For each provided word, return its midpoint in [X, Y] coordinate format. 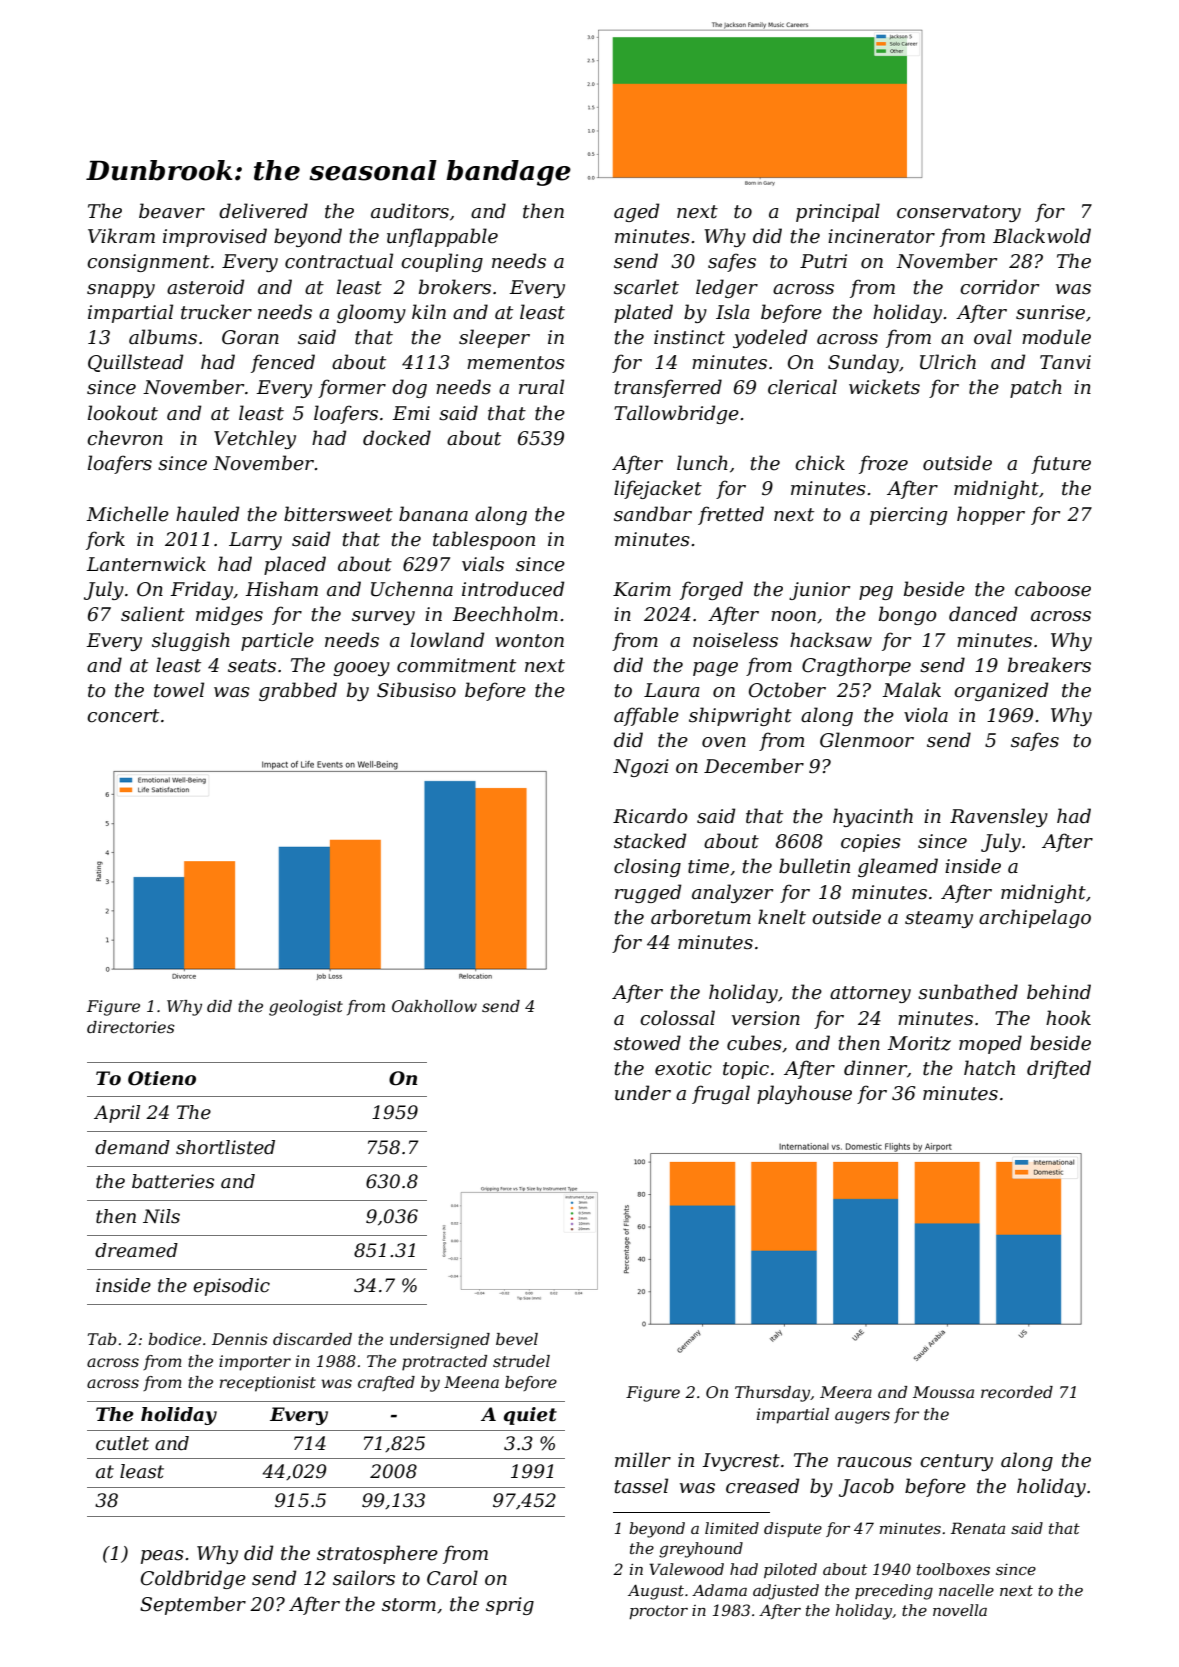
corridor [999, 287]
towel [179, 690]
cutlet [122, 1443]
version [766, 1018]
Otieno [162, 1078]
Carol [452, 1578]
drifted [1059, 1069]
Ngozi [641, 768]
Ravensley [999, 817]
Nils [161, 1216]
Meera [846, 1392]
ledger [727, 288]
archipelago [1035, 918]
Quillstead [135, 363]
